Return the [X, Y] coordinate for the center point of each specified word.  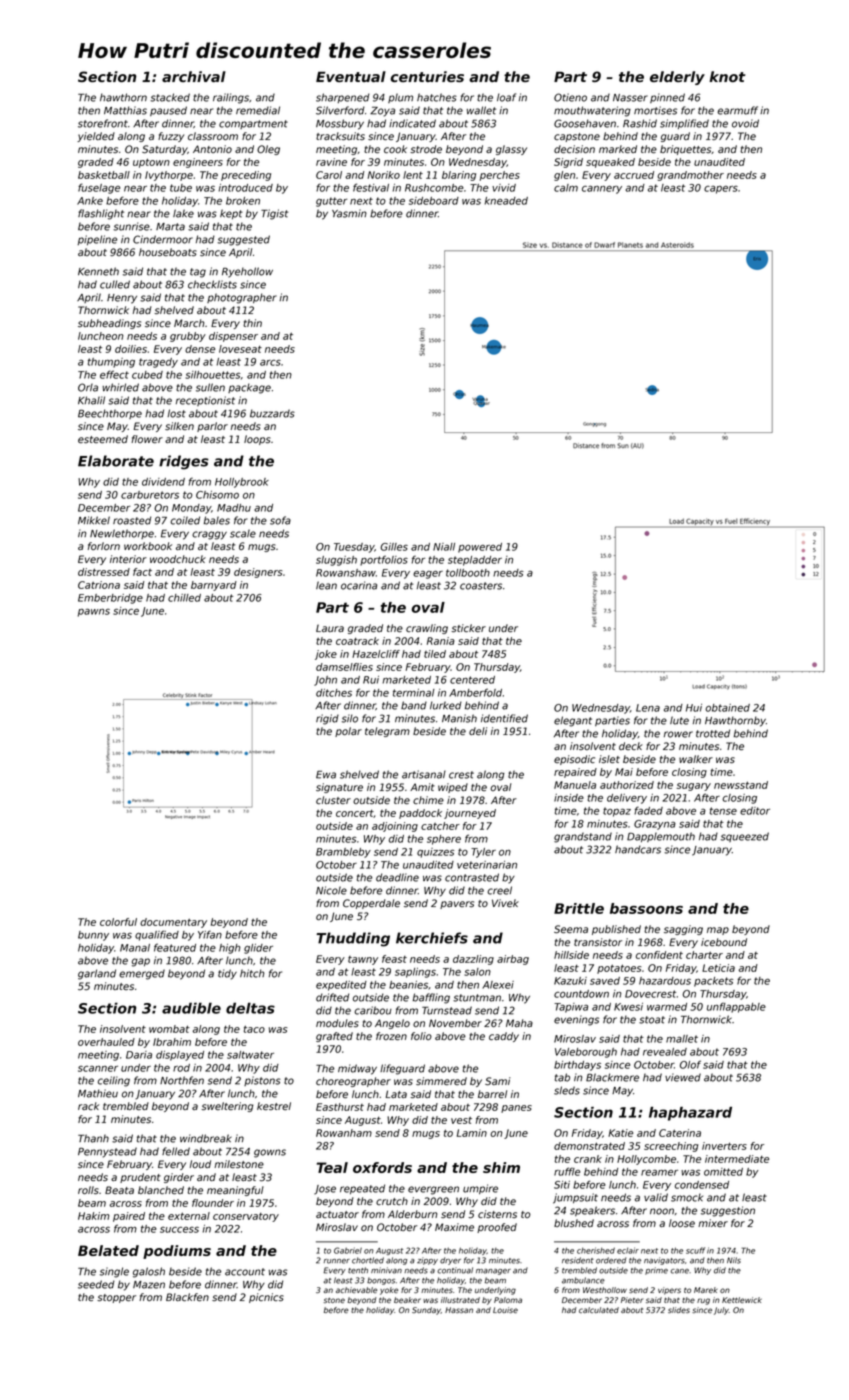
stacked [170, 97]
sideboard [434, 201]
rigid [327, 719]
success [179, 1230]
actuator [337, 1214]
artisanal [424, 774]
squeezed [745, 837]
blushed [574, 1223]
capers [721, 190]
